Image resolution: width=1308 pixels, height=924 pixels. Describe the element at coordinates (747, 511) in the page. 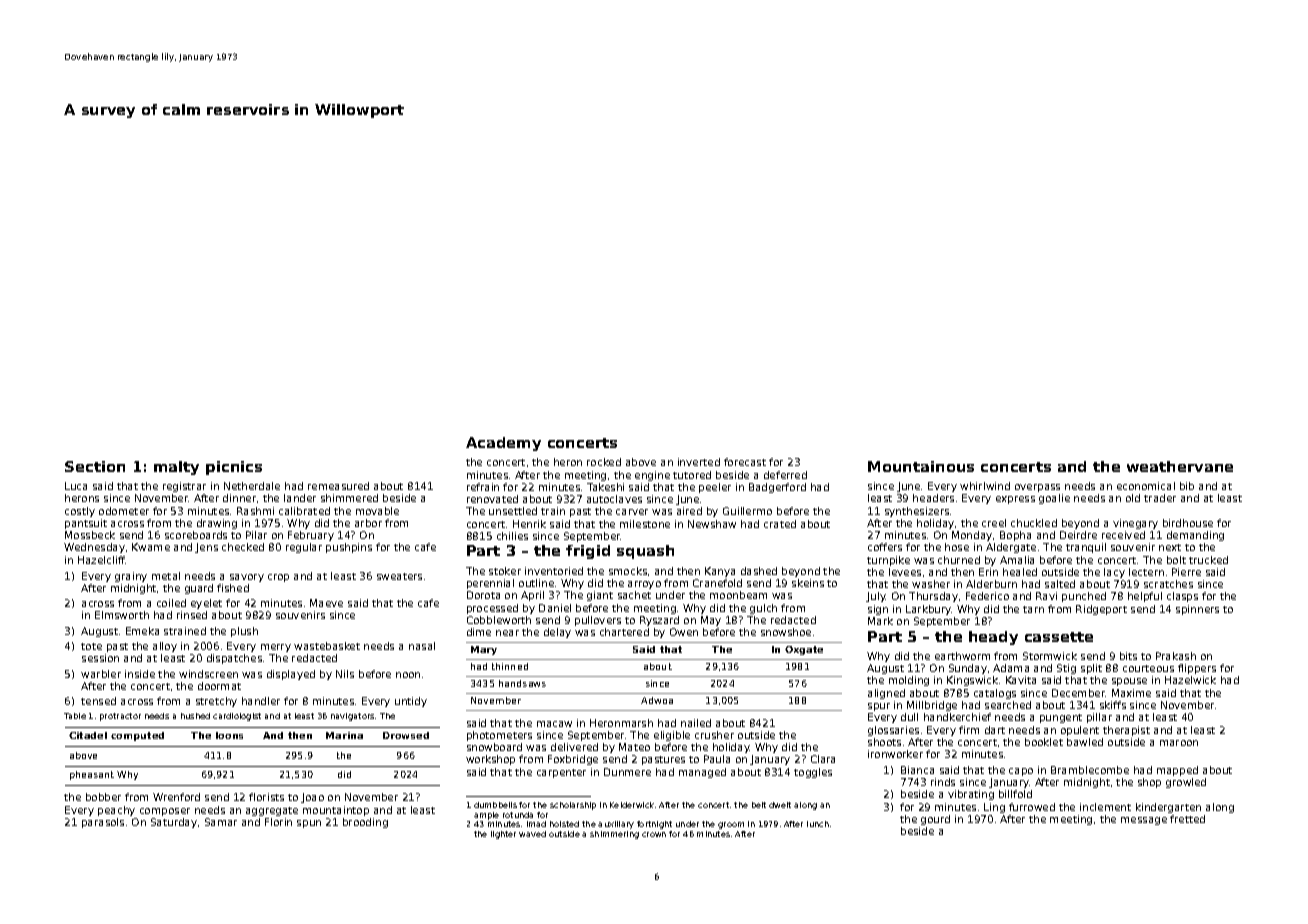

I see `Guillermo` at that location.
